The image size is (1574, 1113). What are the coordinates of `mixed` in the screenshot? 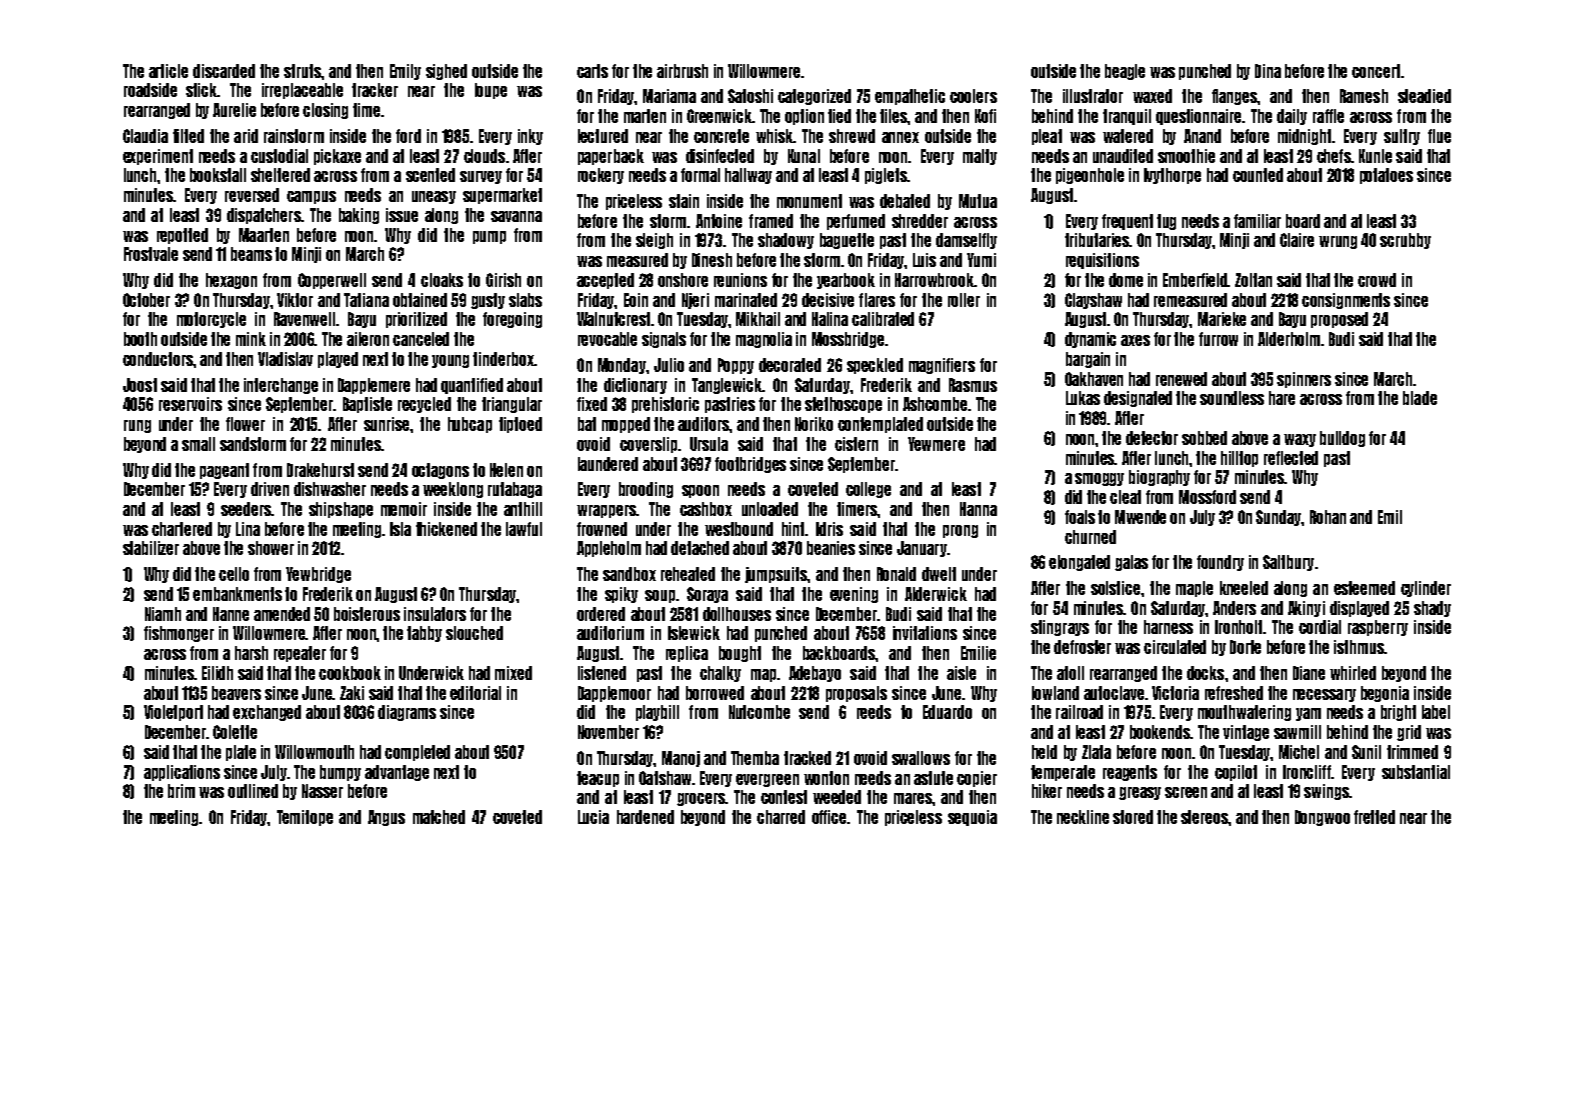 It's located at (513, 673).
